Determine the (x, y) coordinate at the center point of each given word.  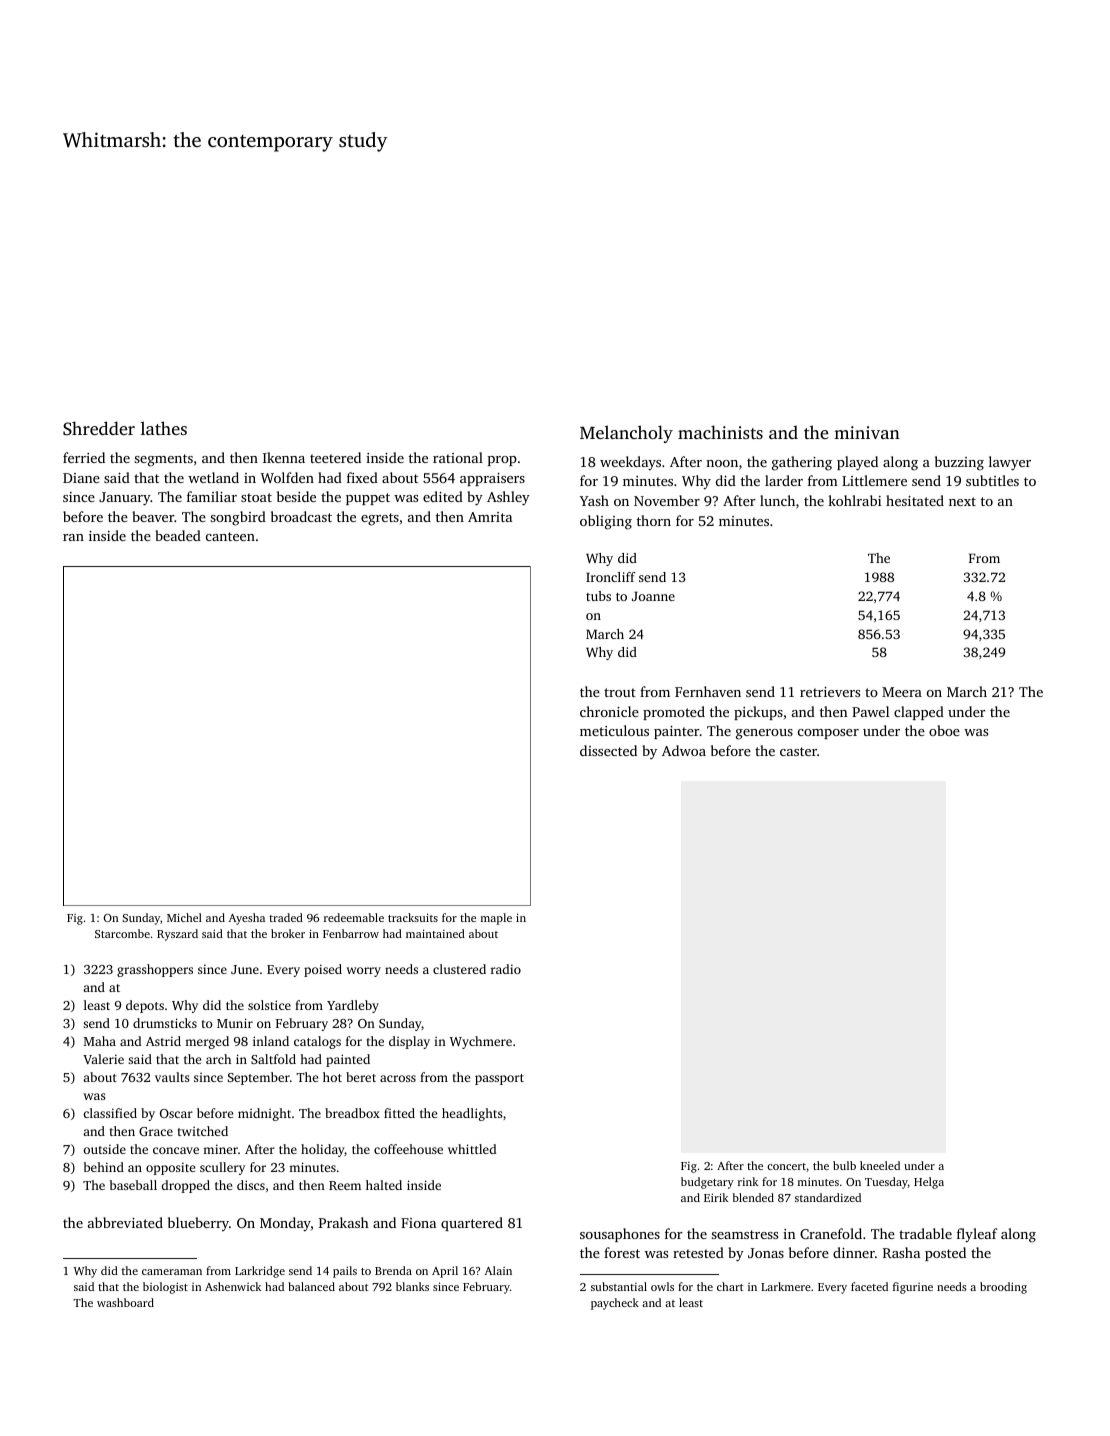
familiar (212, 496)
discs (251, 1185)
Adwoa (684, 750)
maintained (435, 933)
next (962, 501)
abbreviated (125, 1222)
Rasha (901, 1252)
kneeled (880, 1165)
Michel (184, 917)
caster (798, 751)
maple (496, 919)
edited (443, 496)
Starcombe (122, 933)
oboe (944, 730)
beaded (178, 535)
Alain (498, 1270)
